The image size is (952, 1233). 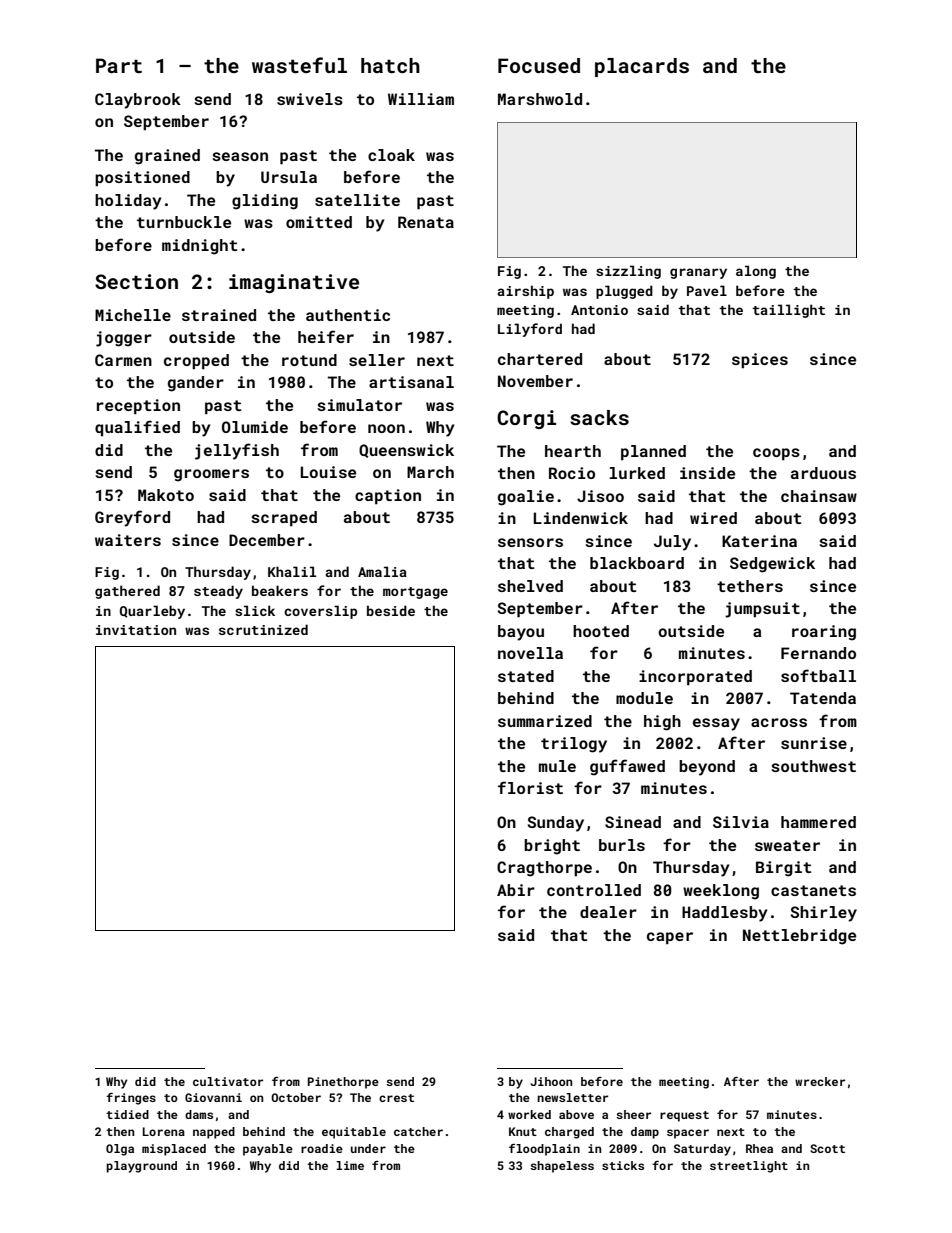 I want to click on swivels, so click(x=310, y=99).
